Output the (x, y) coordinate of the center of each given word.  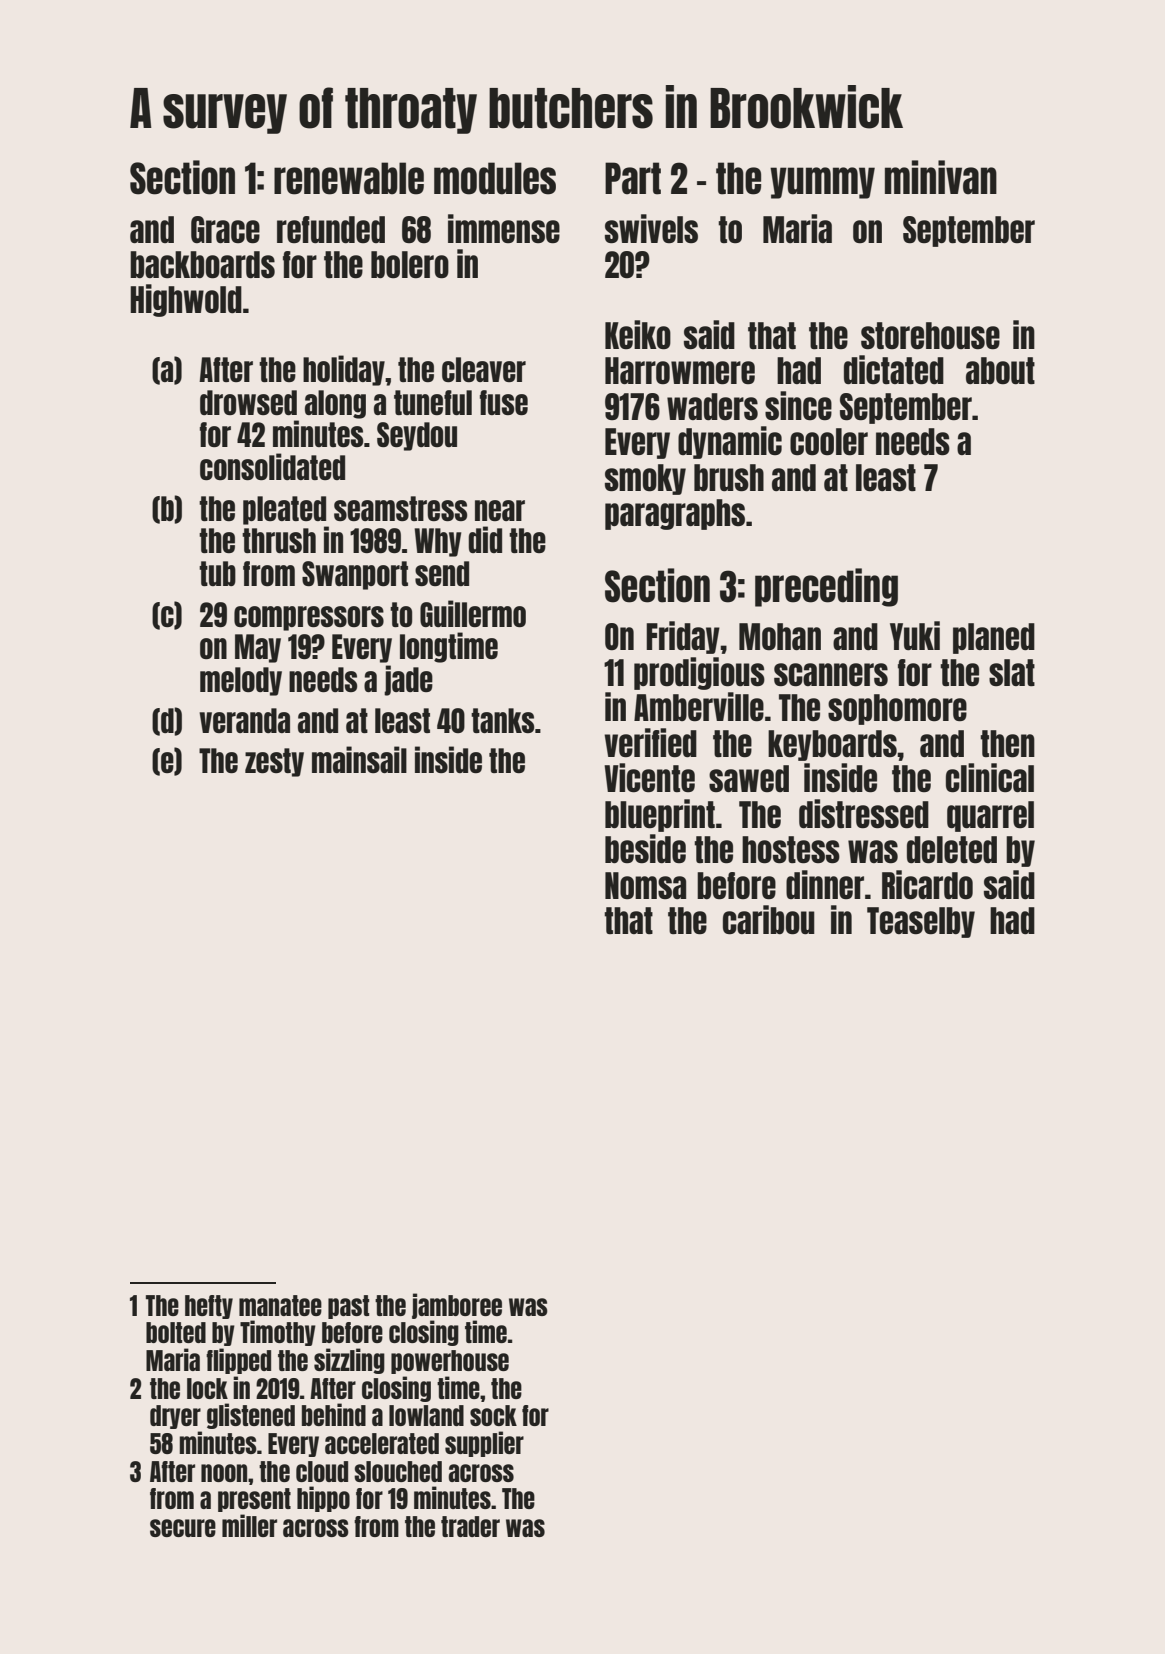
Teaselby (921, 922)
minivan (941, 177)
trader (470, 1526)
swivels (651, 229)
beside (645, 848)
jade (408, 680)
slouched (398, 1471)
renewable (349, 178)
